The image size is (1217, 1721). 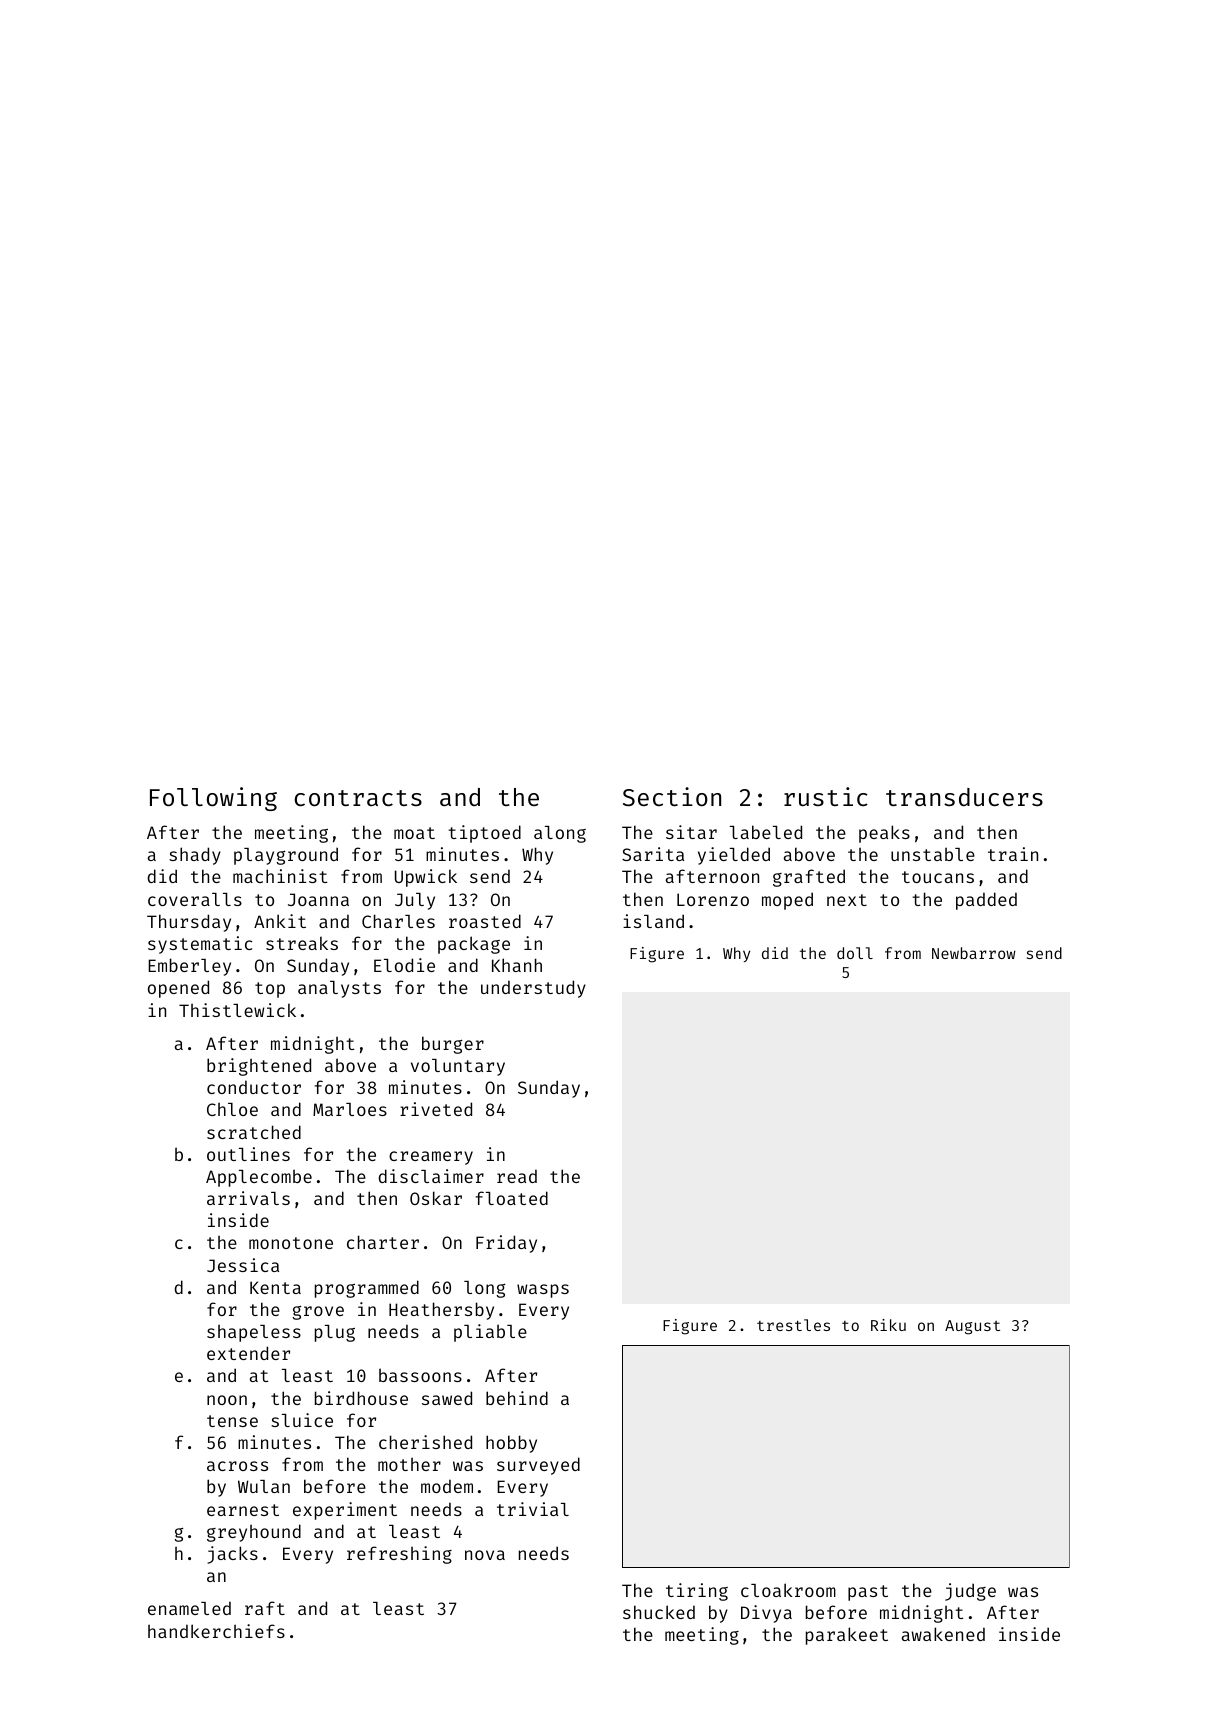 I want to click on train, so click(x=1013, y=854).
